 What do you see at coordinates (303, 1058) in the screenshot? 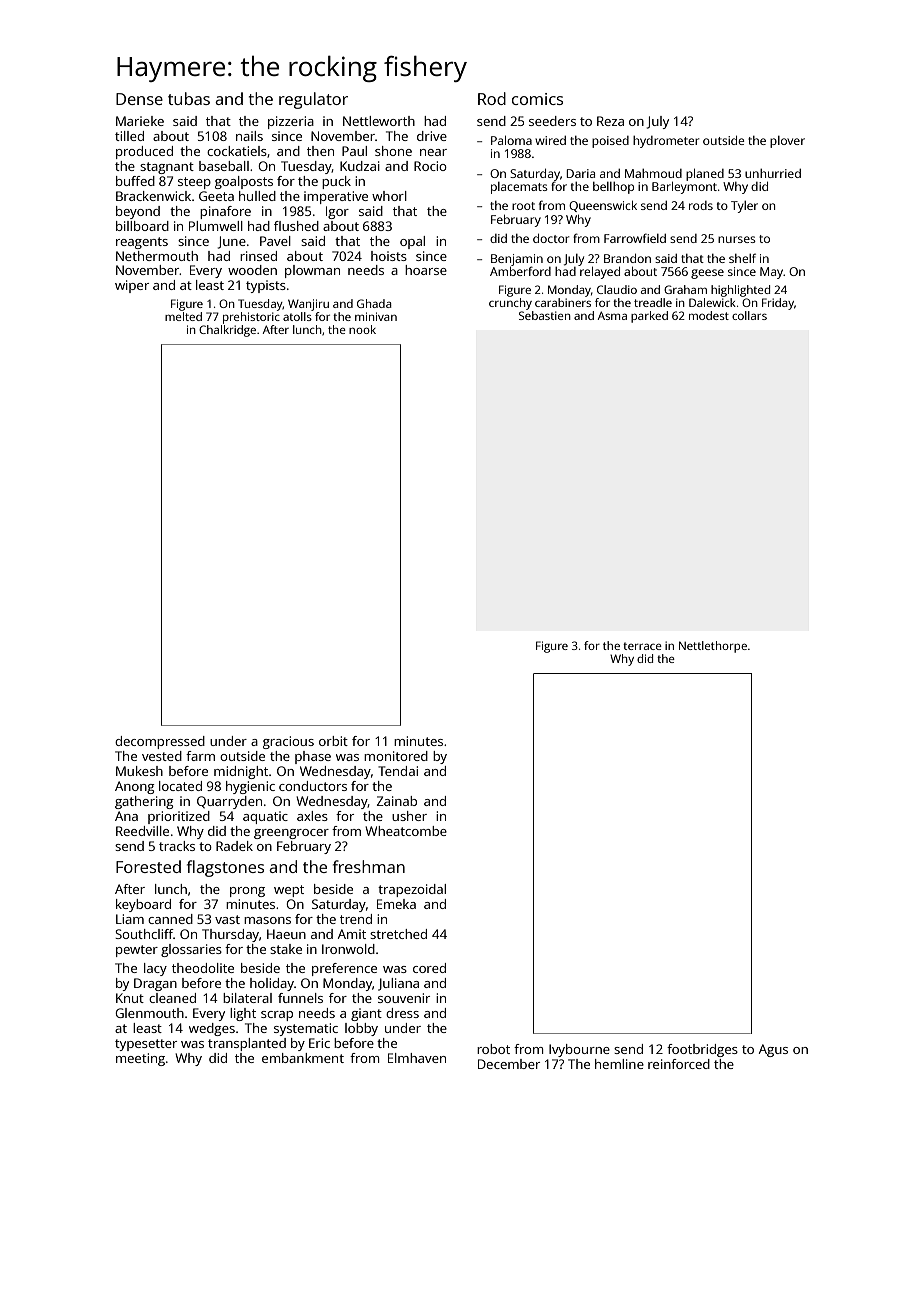
I see `embankment` at bounding box center [303, 1058].
